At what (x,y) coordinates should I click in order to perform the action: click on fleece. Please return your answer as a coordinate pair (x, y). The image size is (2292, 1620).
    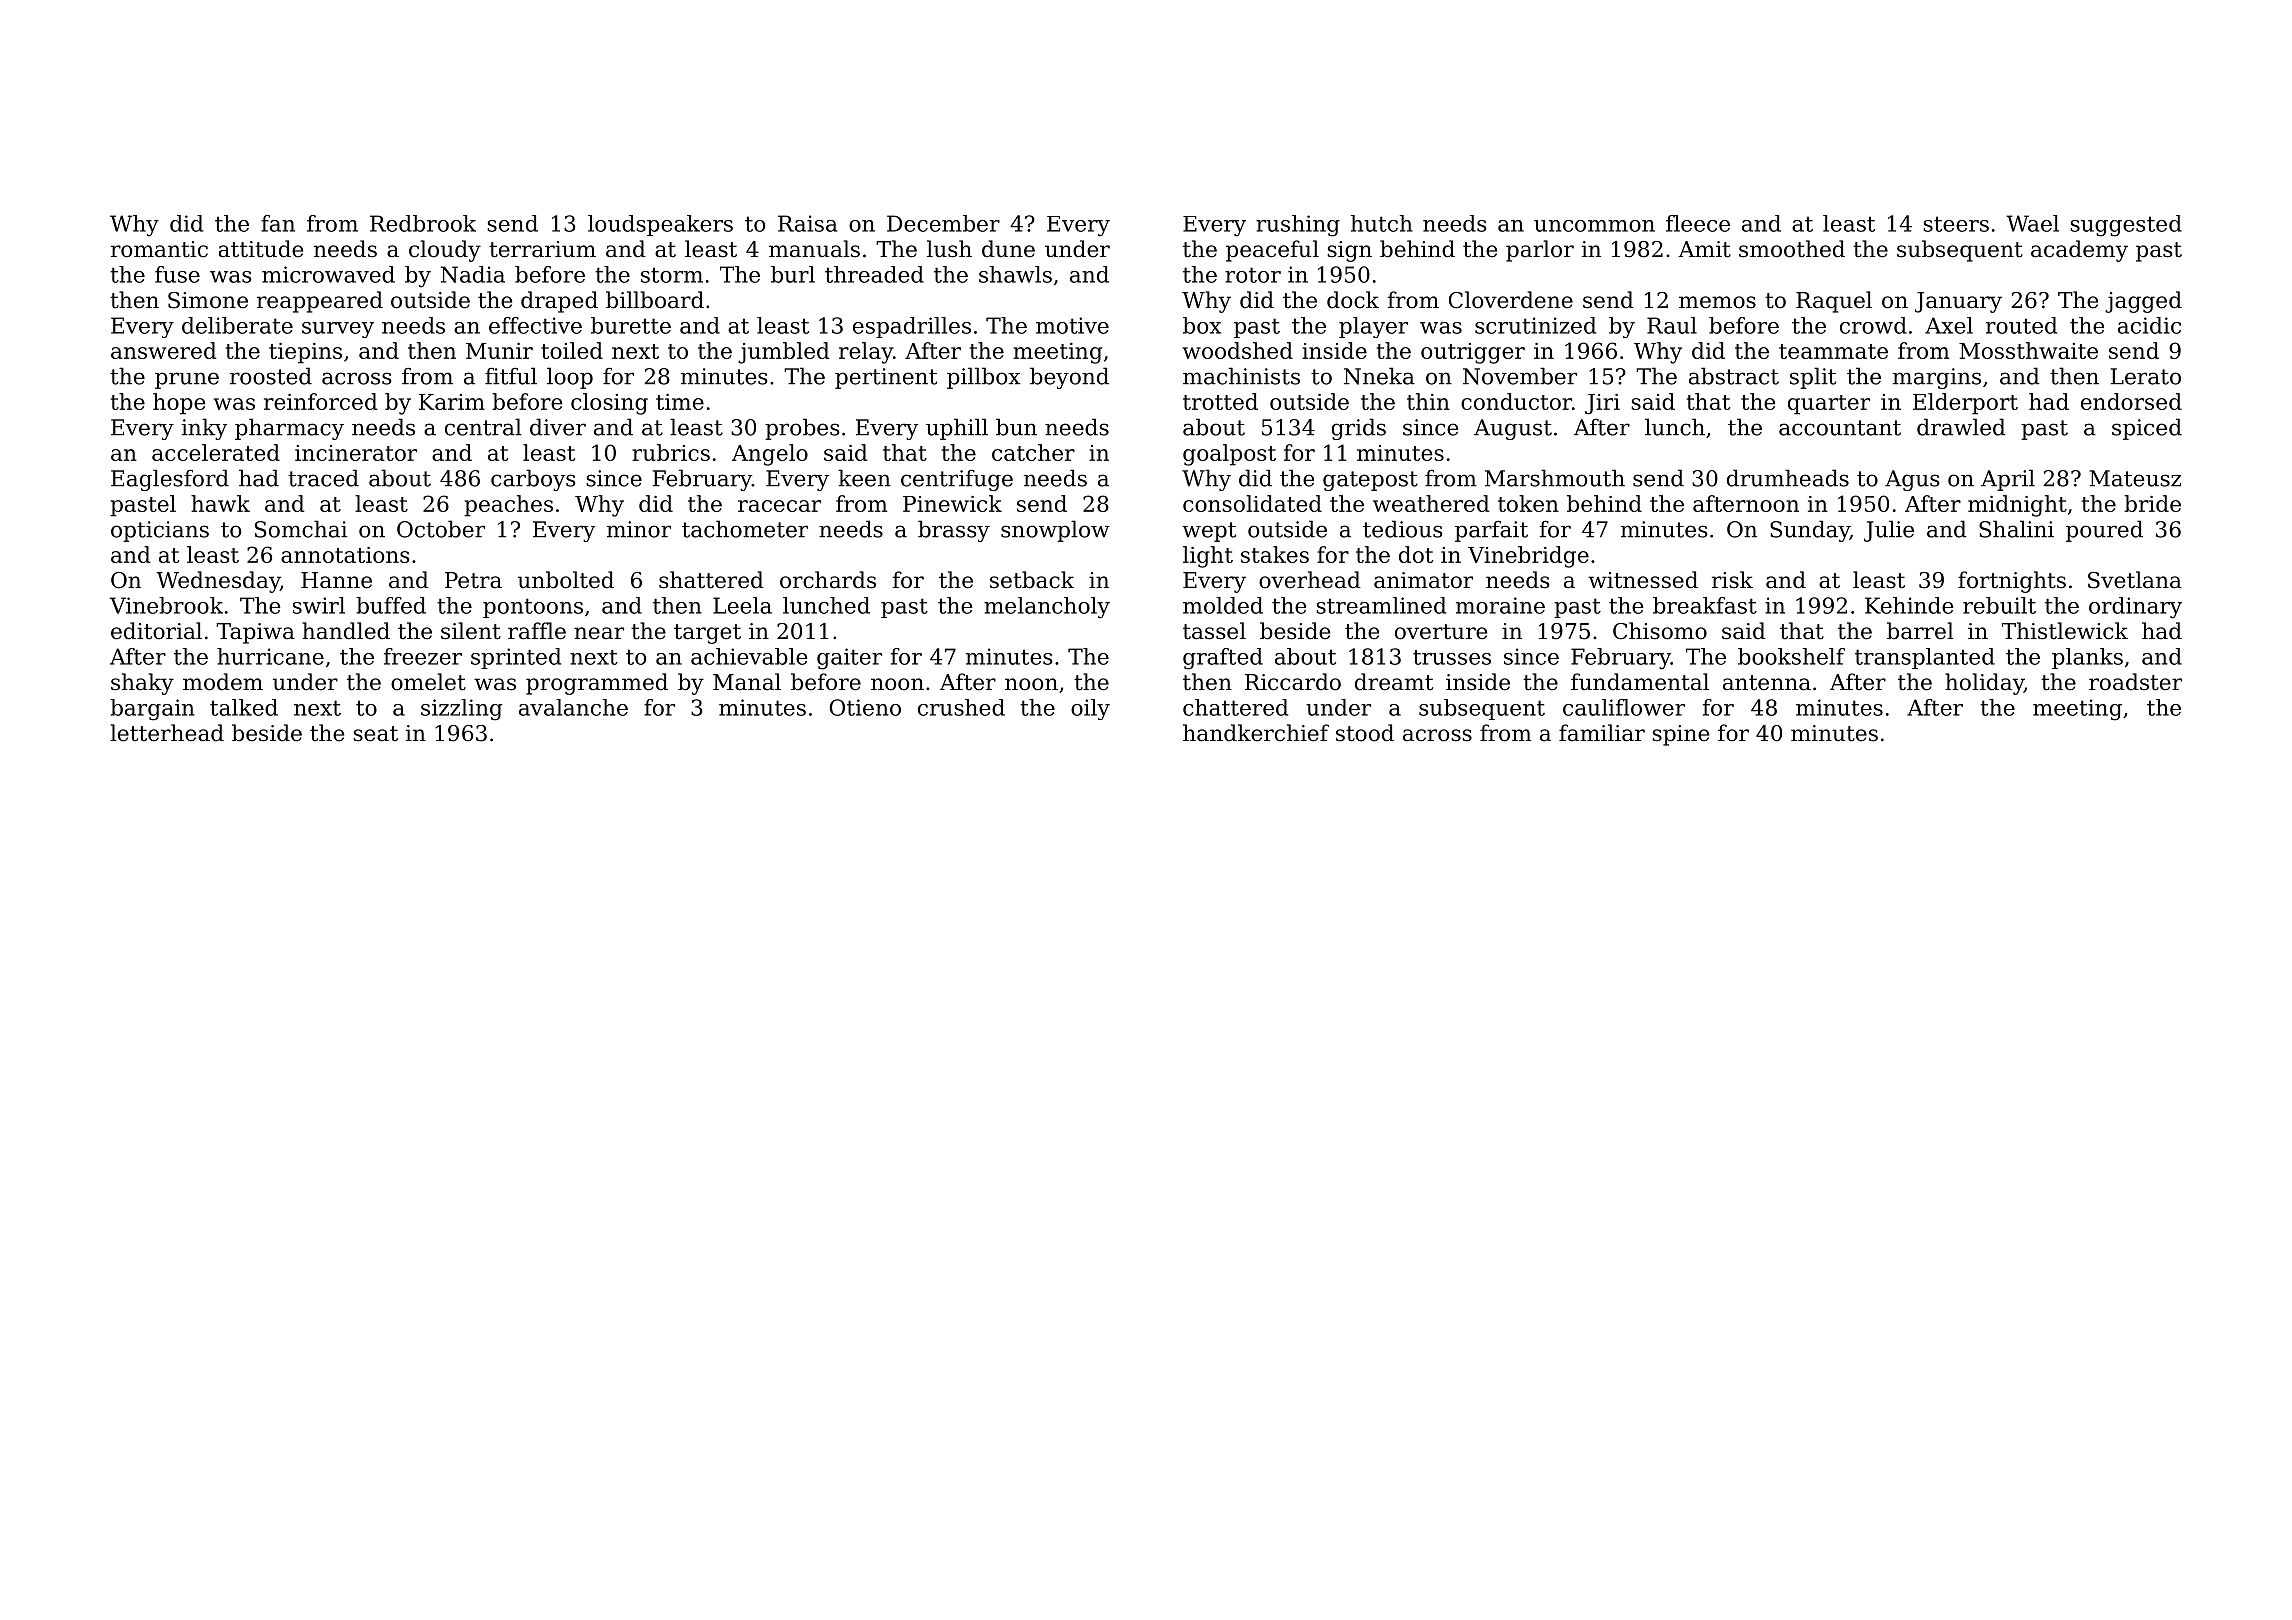
    Looking at the image, I should click on (1698, 223).
